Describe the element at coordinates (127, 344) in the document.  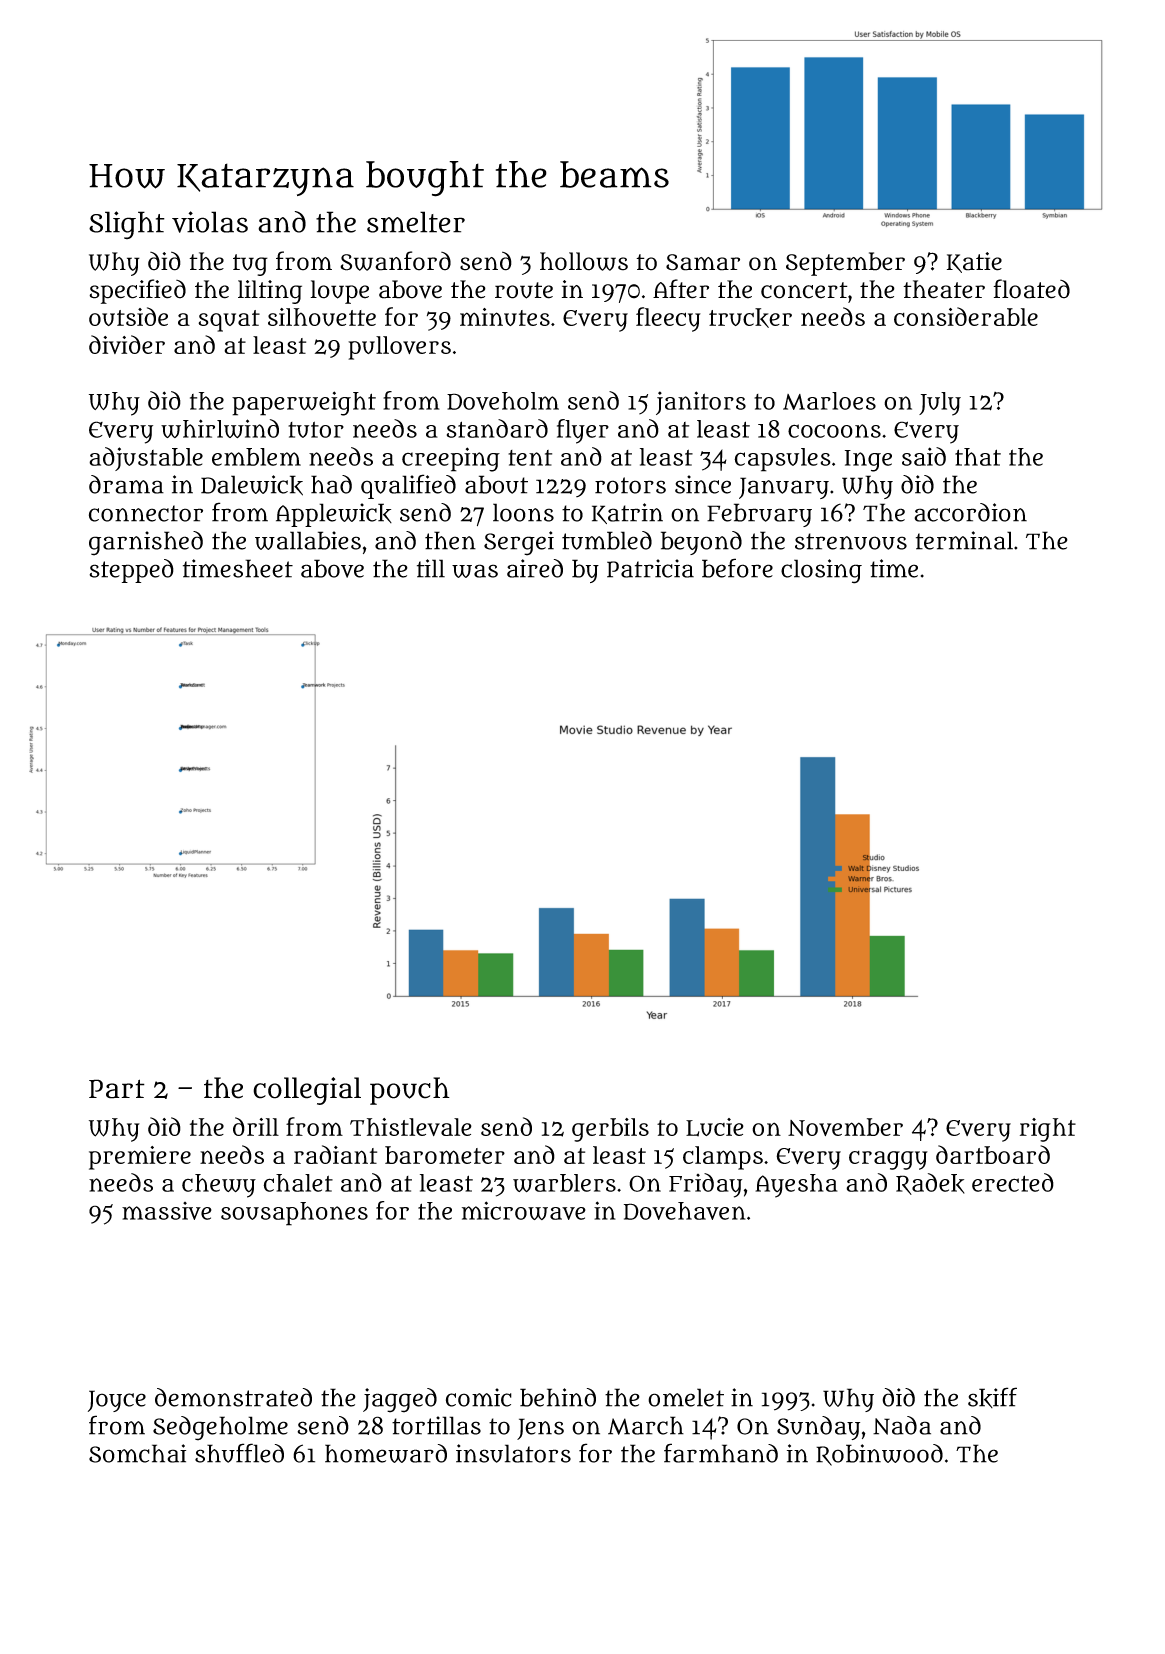
I see `divider` at that location.
